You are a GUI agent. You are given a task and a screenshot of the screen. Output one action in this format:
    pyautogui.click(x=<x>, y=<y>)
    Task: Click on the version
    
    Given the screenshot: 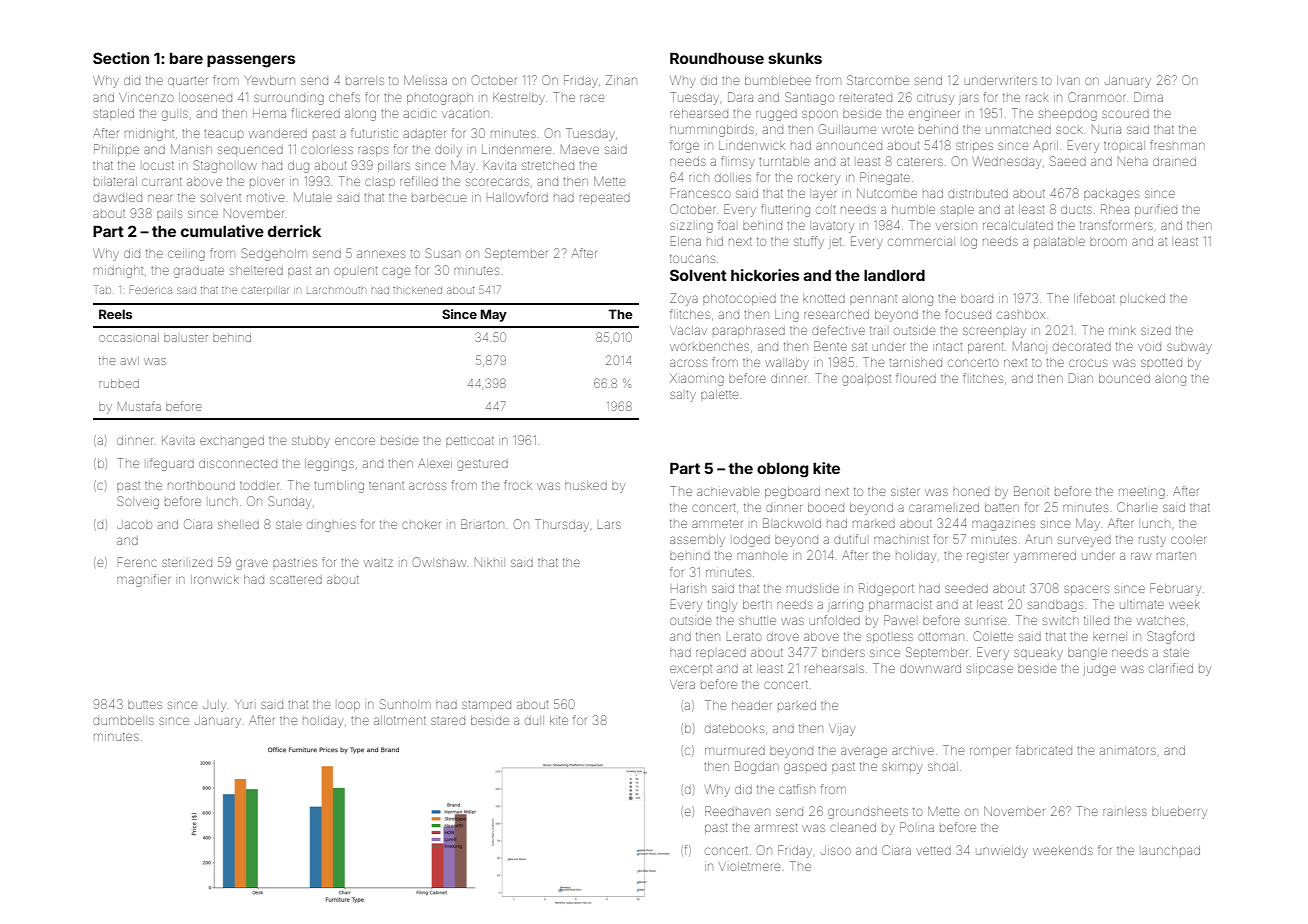 What is the action you would take?
    pyautogui.click(x=956, y=226)
